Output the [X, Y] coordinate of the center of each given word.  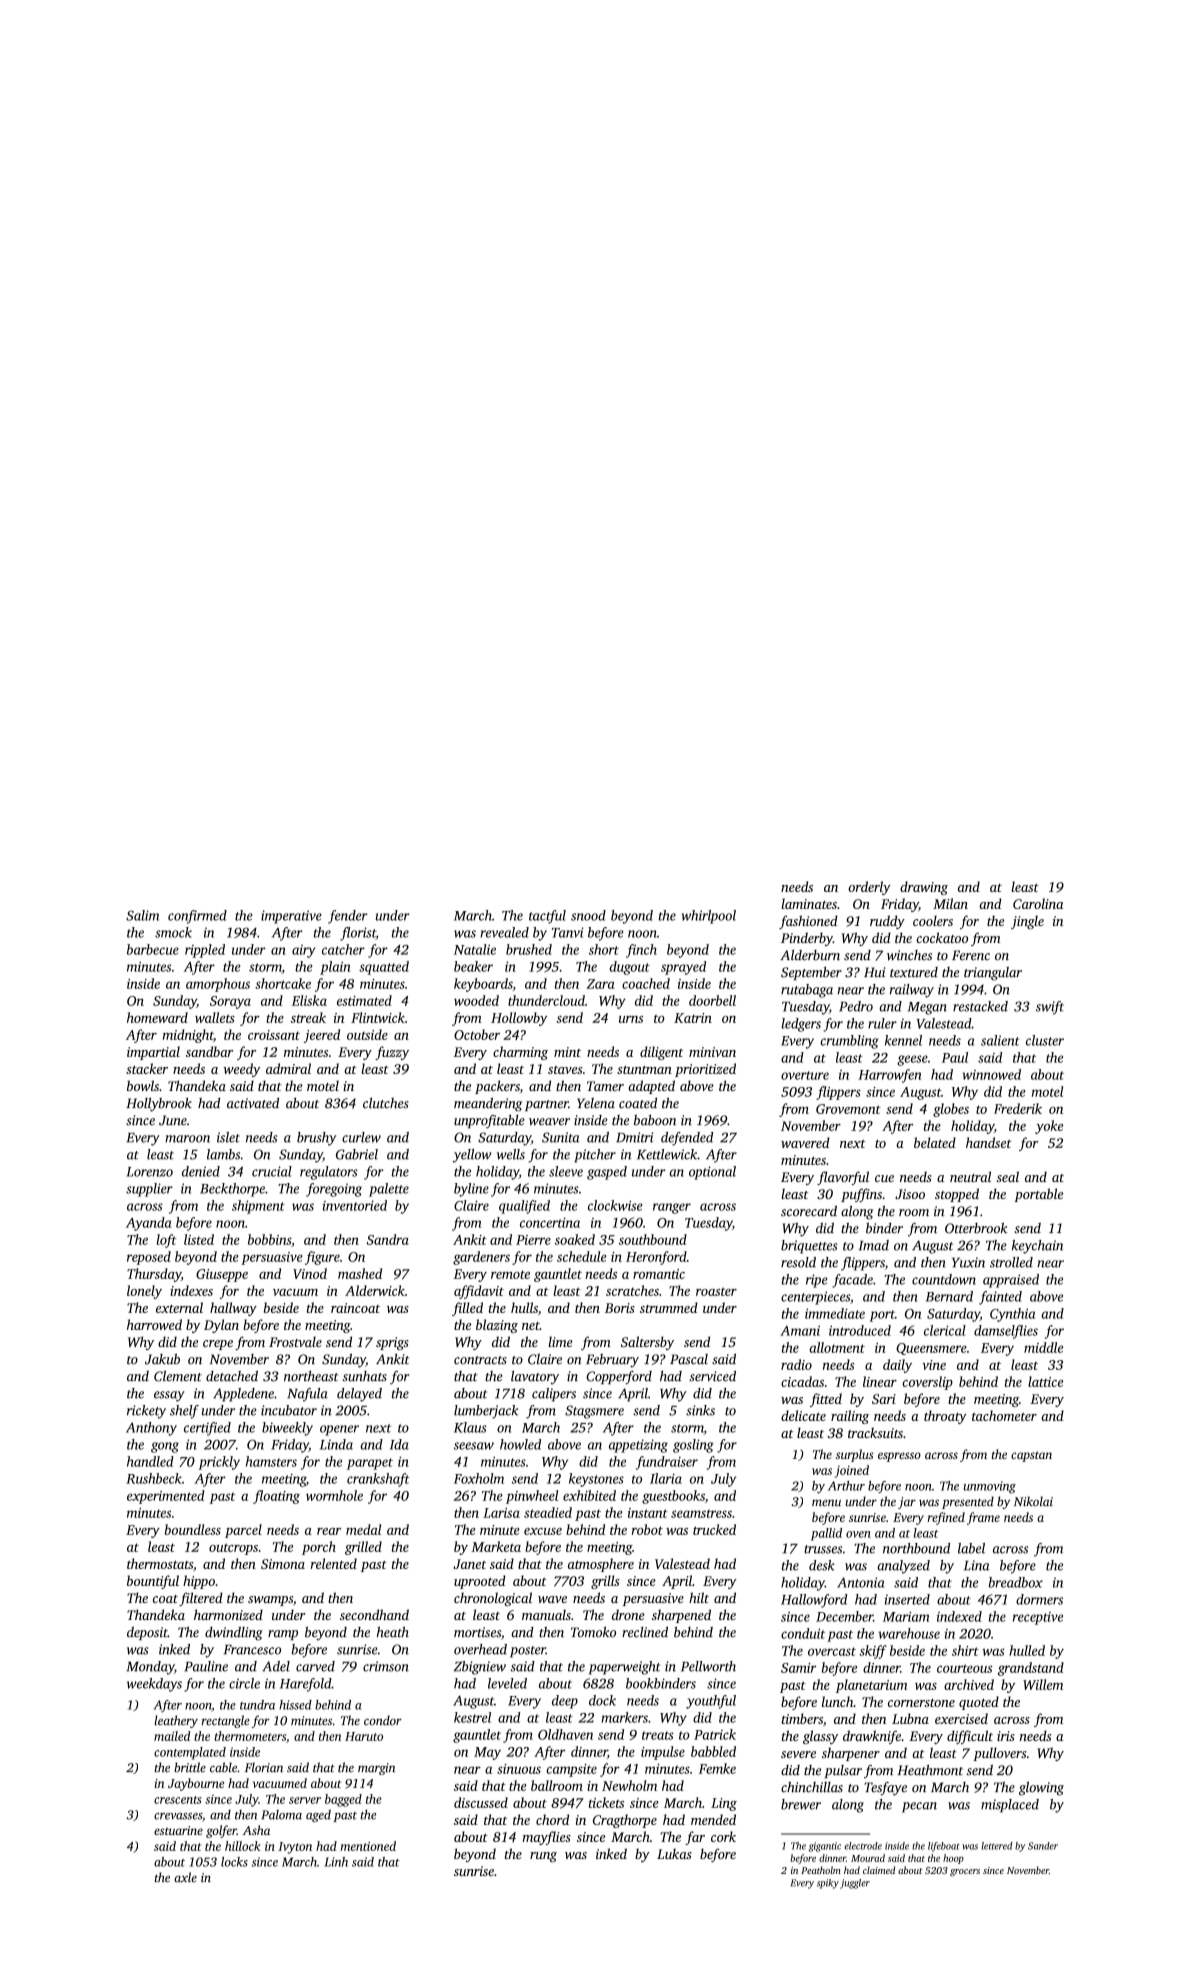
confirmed [197, 917]
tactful [547, 917]
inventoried [355, 1205]
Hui [875, 972]
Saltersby [647, 1343]
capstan [1031, 1456]
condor [383, 1720]
